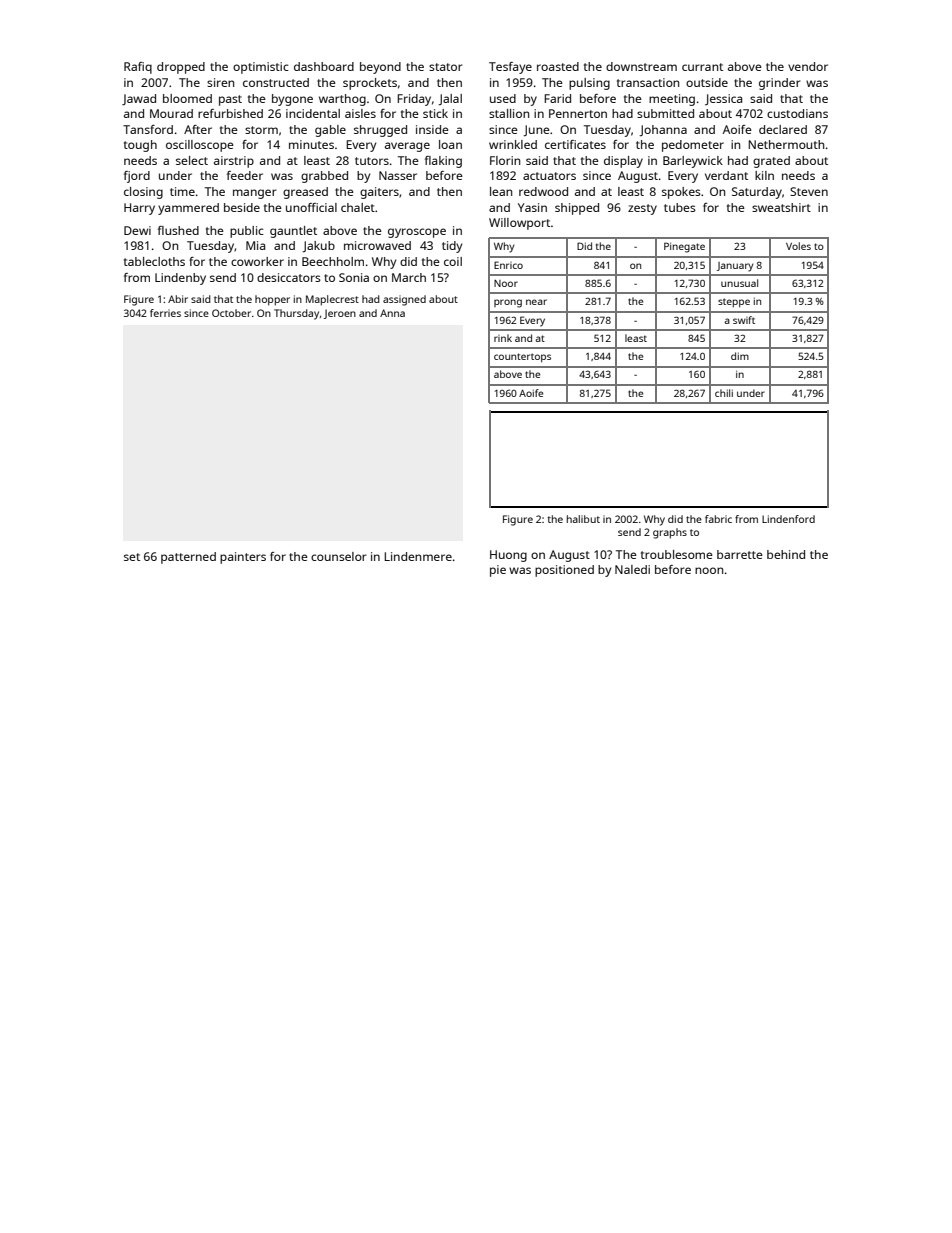 The height and width of the screenshot is (1233, 952). What do you see at coordinates (418, 556) in the screenshot?
I see `Lindenmere` at bounding box center [418, 556].
